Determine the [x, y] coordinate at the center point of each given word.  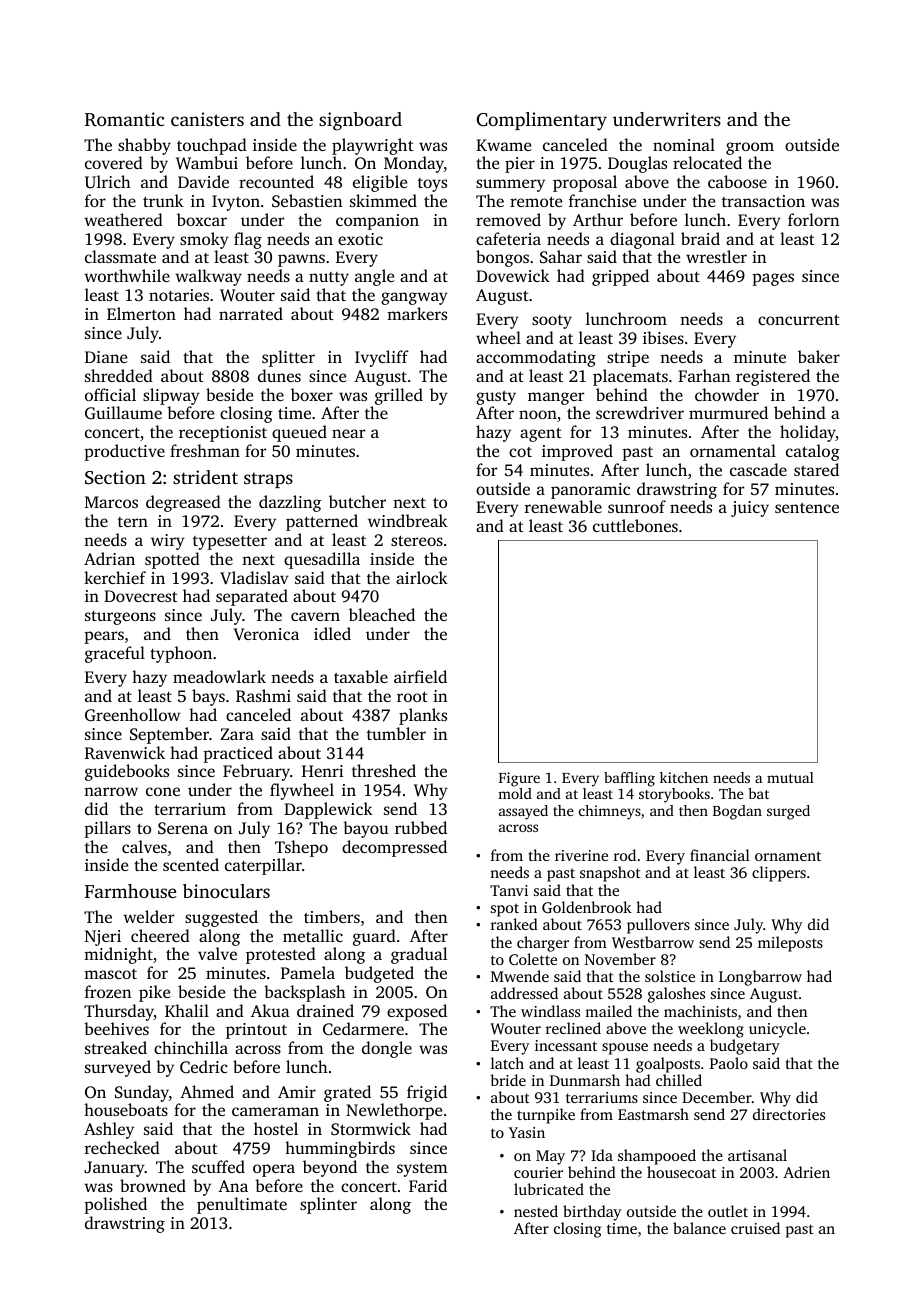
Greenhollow [132, 714]
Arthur [598, 219]
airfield [420, 676]
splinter [328, 1205]
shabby [144, 146]
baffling [629, 779]
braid [700, 238]
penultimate [242, 1205]
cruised [755, 1228]
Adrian [109, 558]
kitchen [684, 777]
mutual [790, 777]
